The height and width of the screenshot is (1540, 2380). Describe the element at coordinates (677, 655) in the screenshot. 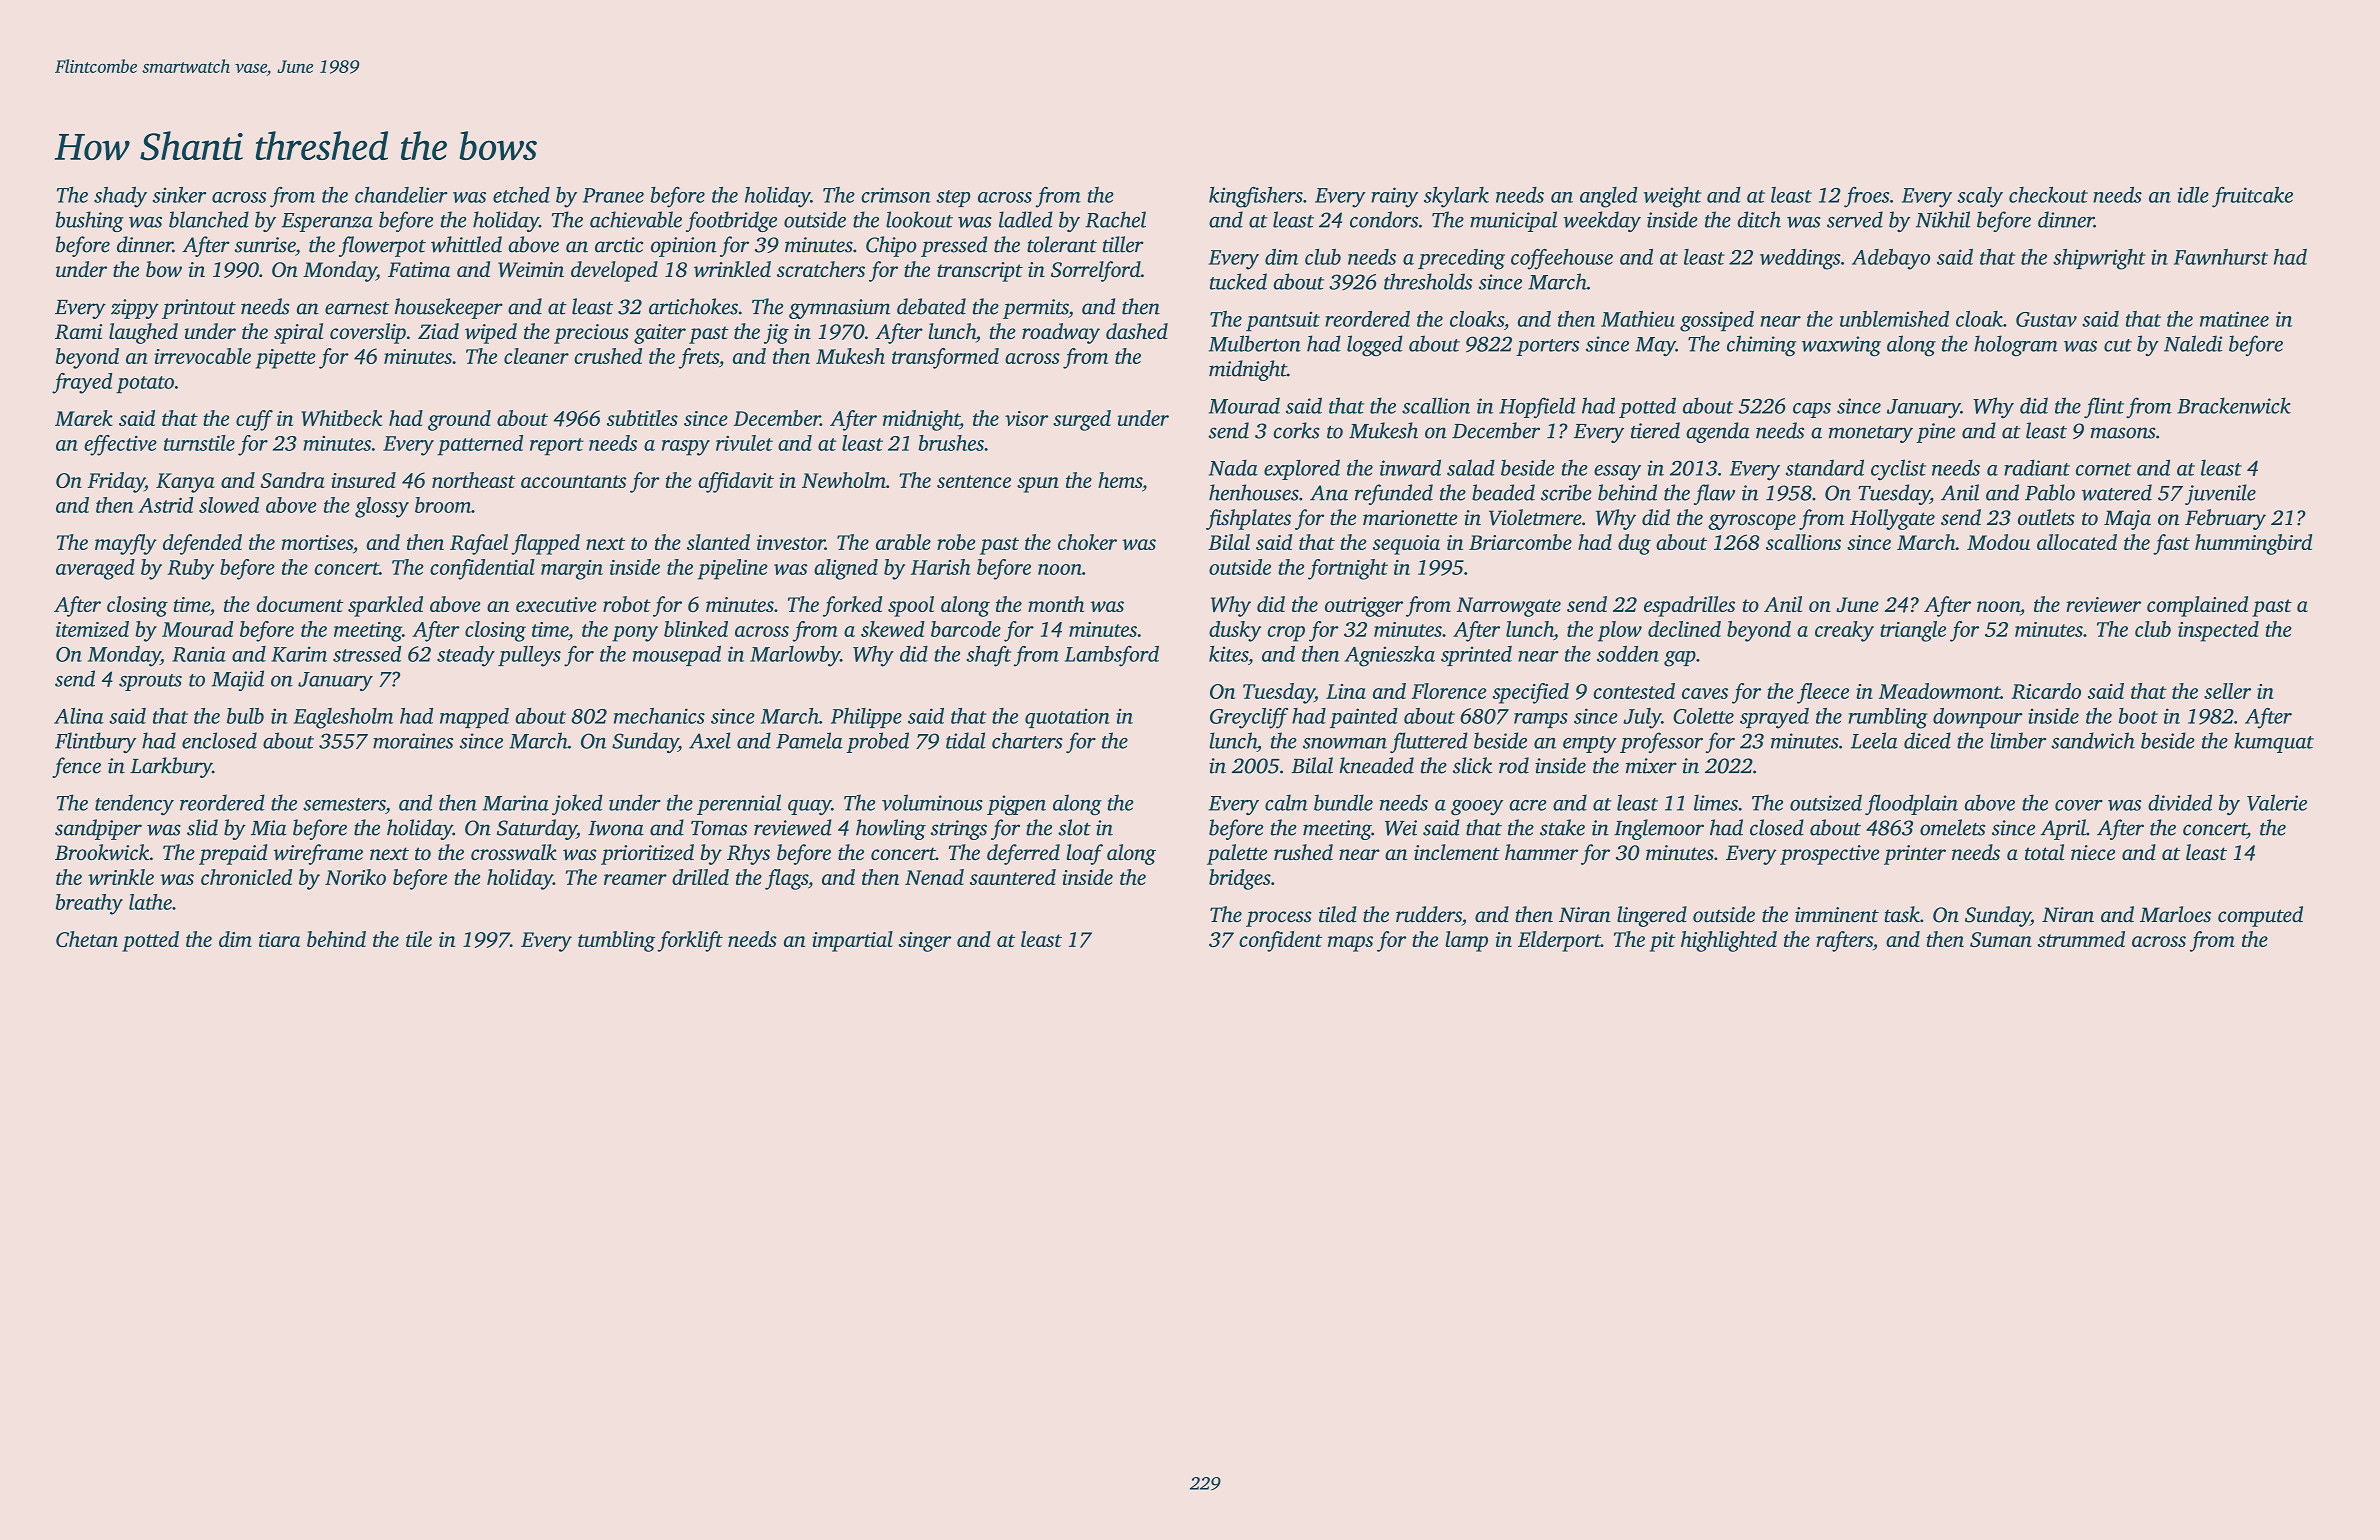

I see `mousepad` at that location.
